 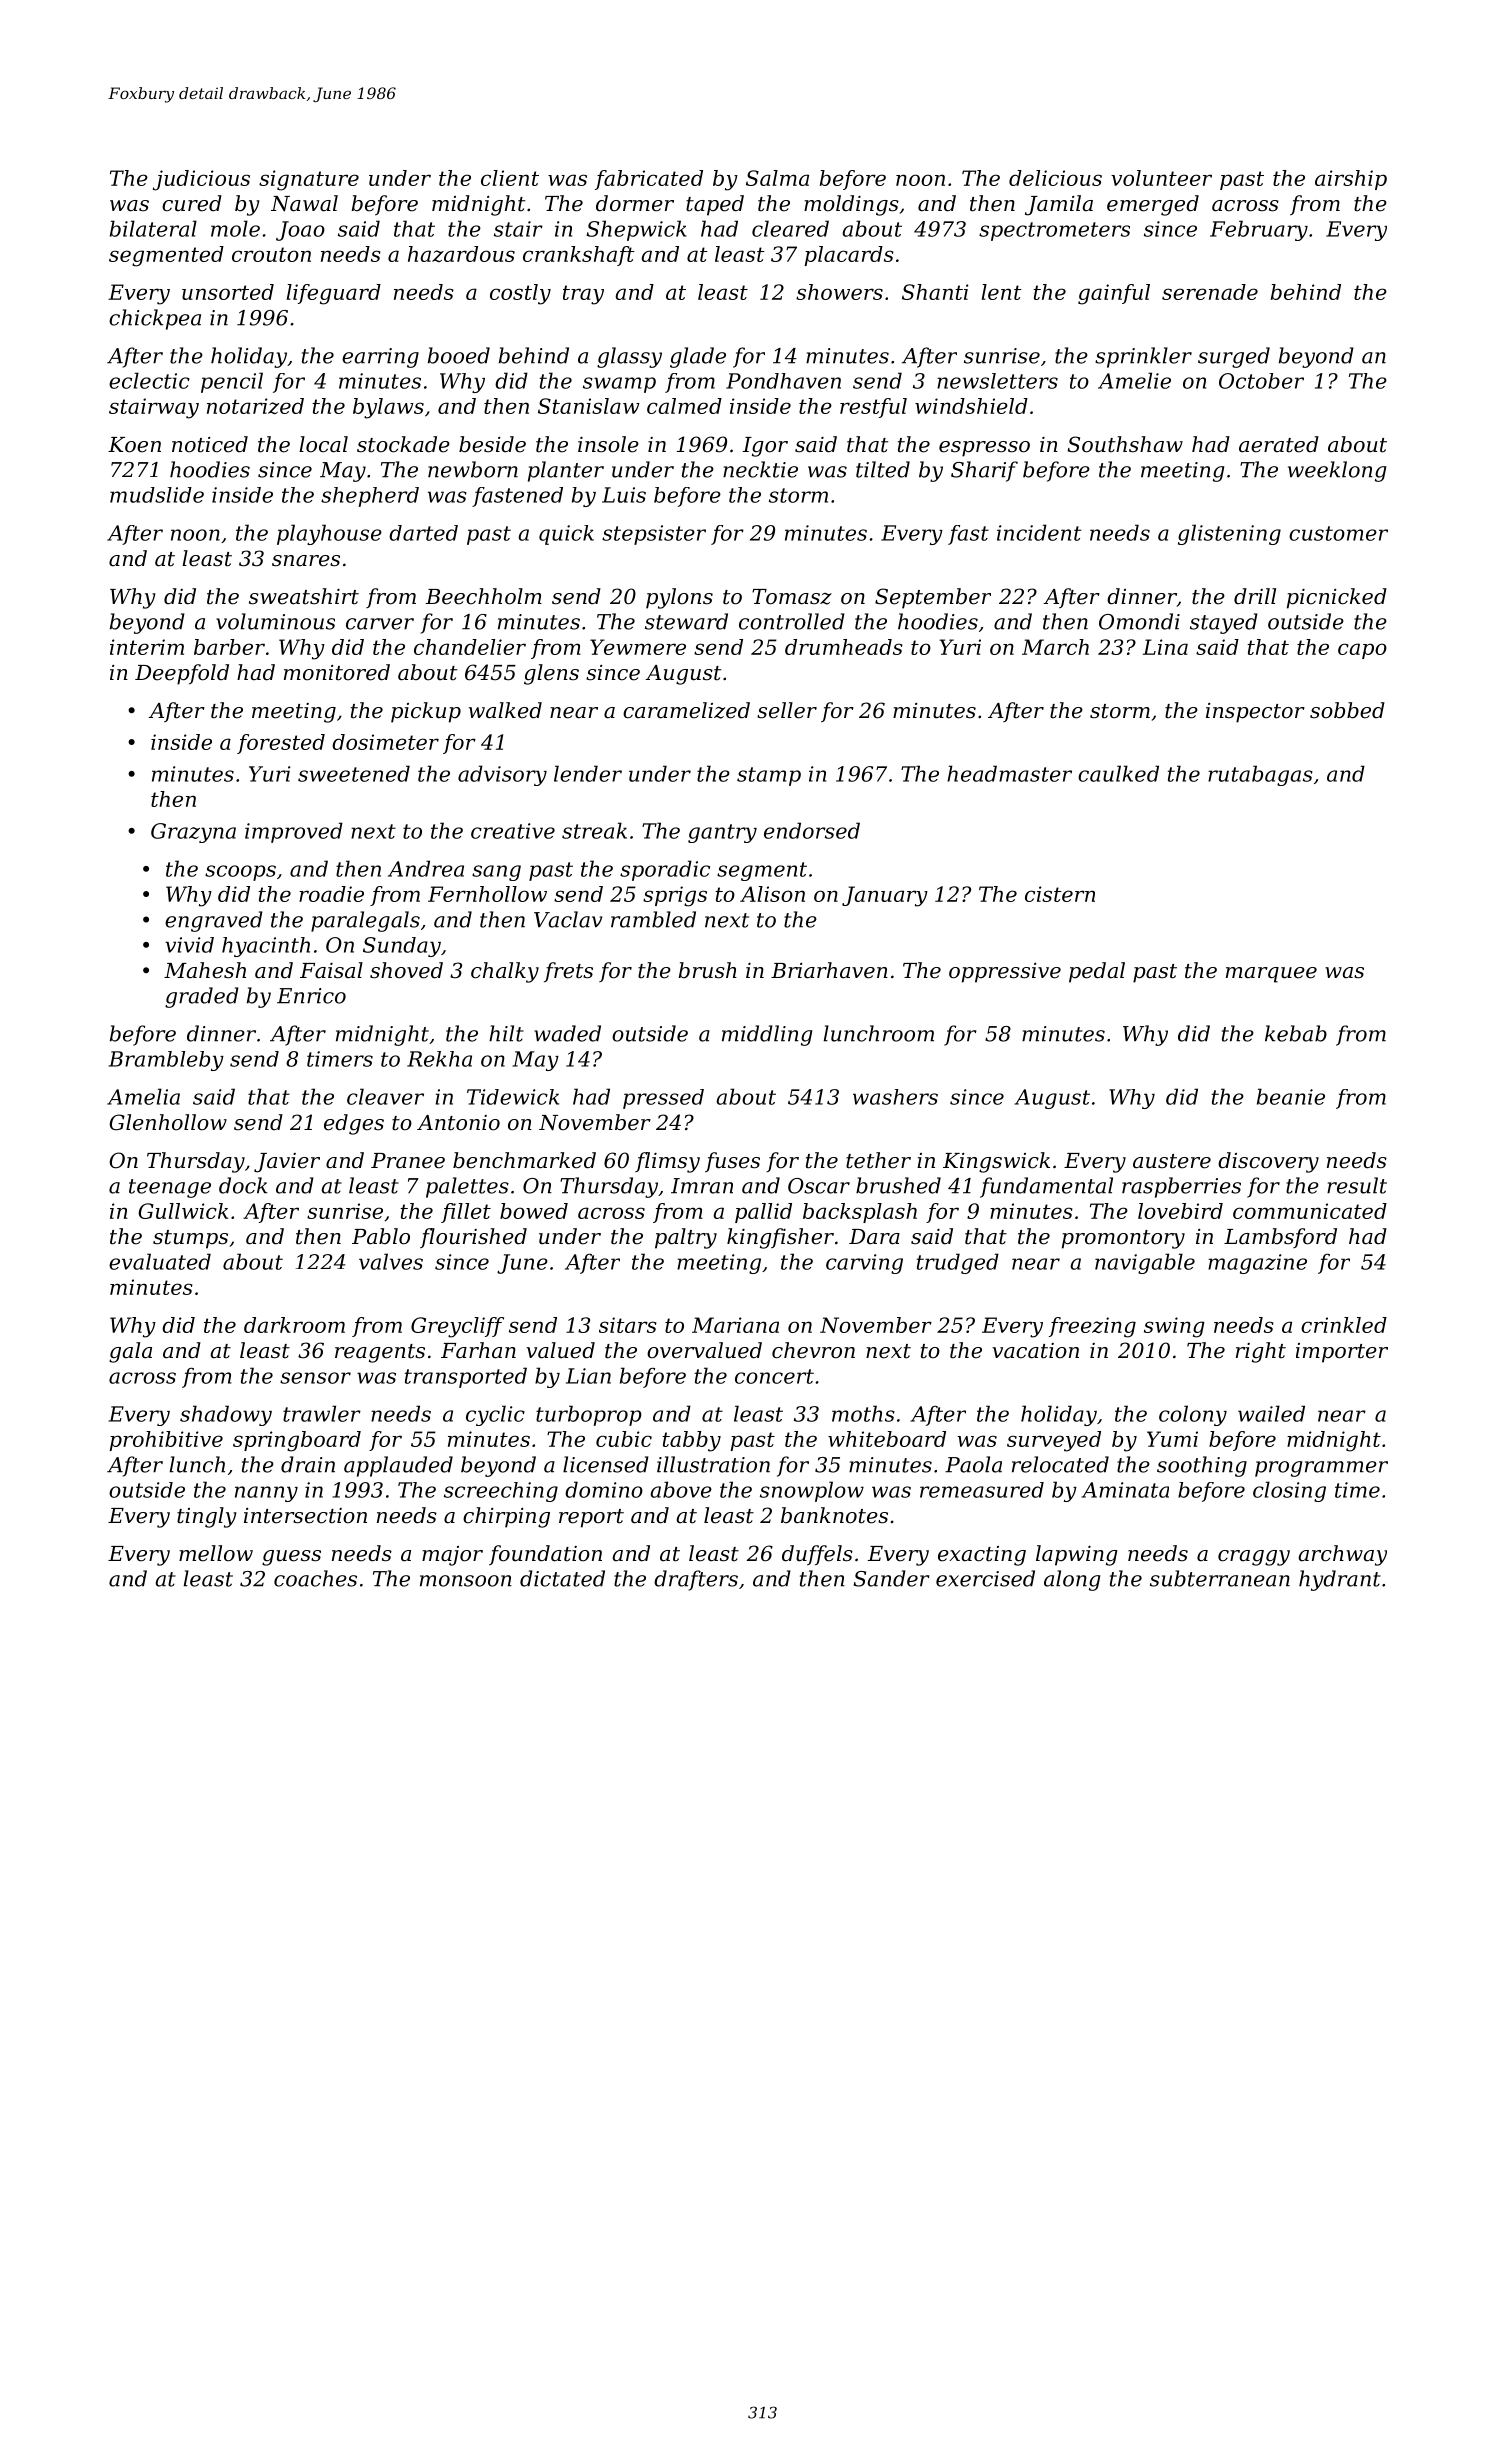 I want to click on valves, so click(x=391, y=1261).
